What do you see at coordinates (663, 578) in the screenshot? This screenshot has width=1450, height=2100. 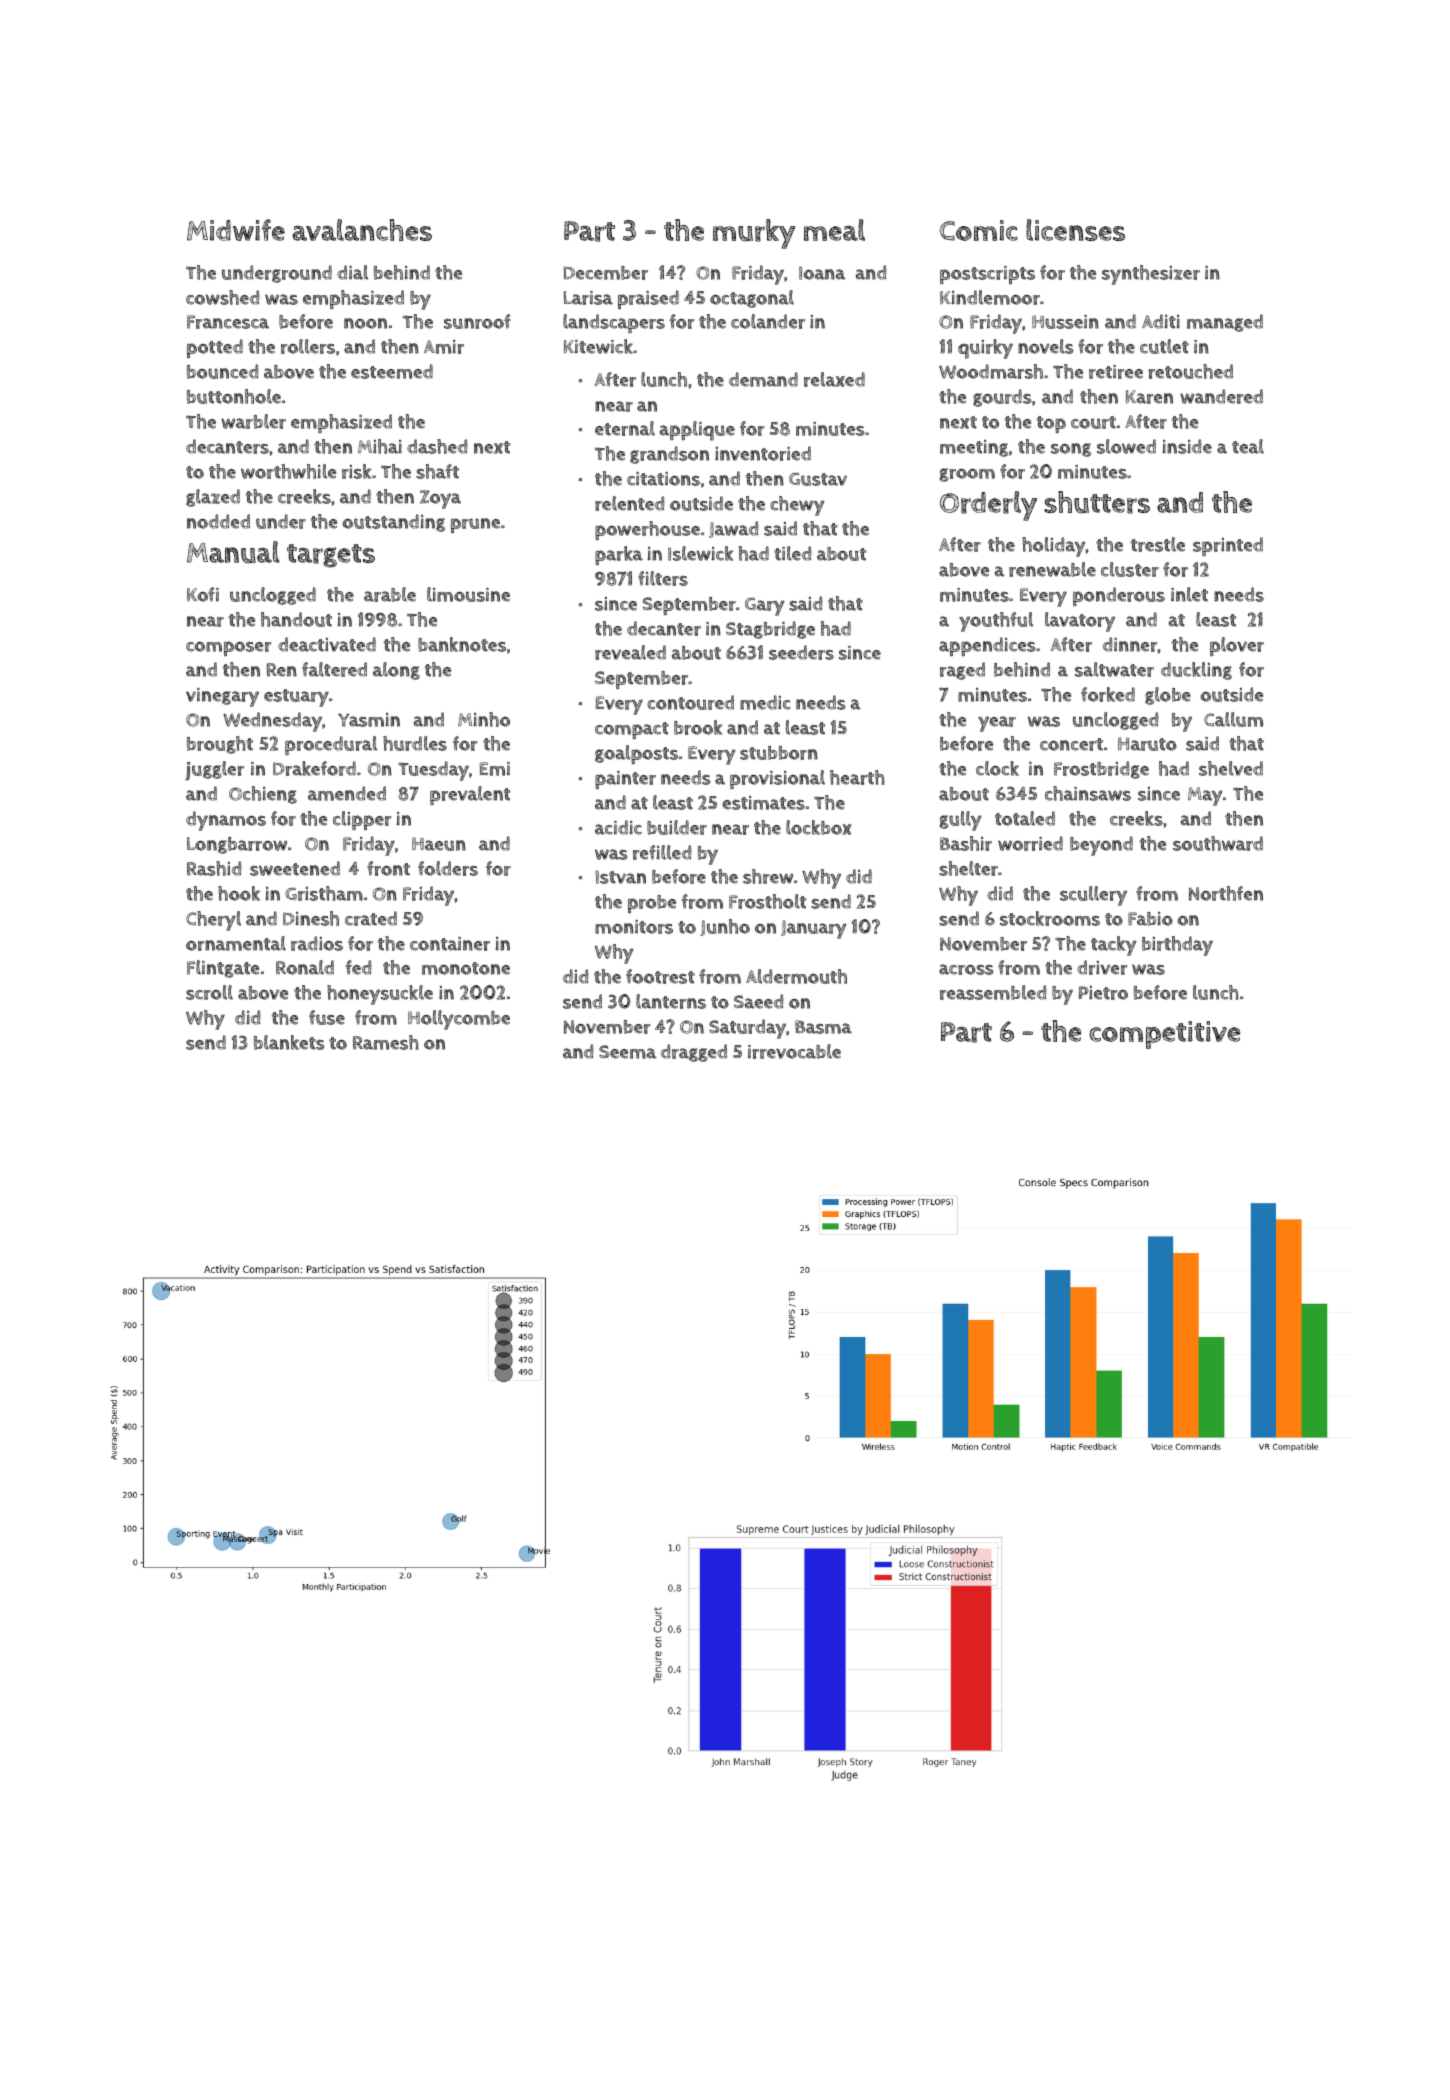 I see `filters` at bounding box center [663, 578].
